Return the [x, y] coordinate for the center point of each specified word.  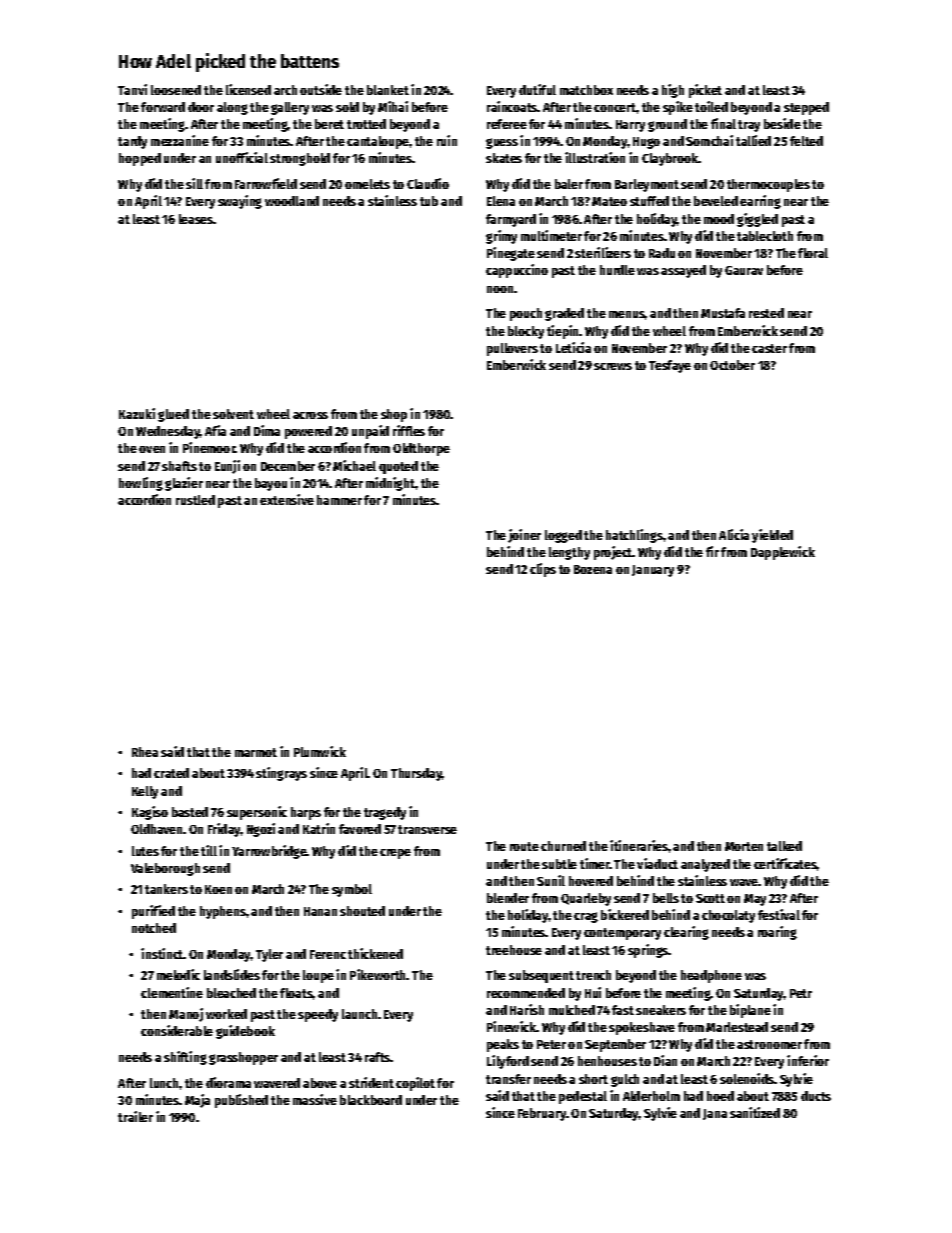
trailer [135, 1116]
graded [564, 314]
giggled [757, 220]
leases [196, 219]
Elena [501, 201]
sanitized [755, 1112]
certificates [785, 863]
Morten [744, 846]
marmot [256, 752]
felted [806, 141]
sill [194, 183]
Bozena [593, 569]
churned [563, 846]
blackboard [371, 1100]
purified [153, 912]
